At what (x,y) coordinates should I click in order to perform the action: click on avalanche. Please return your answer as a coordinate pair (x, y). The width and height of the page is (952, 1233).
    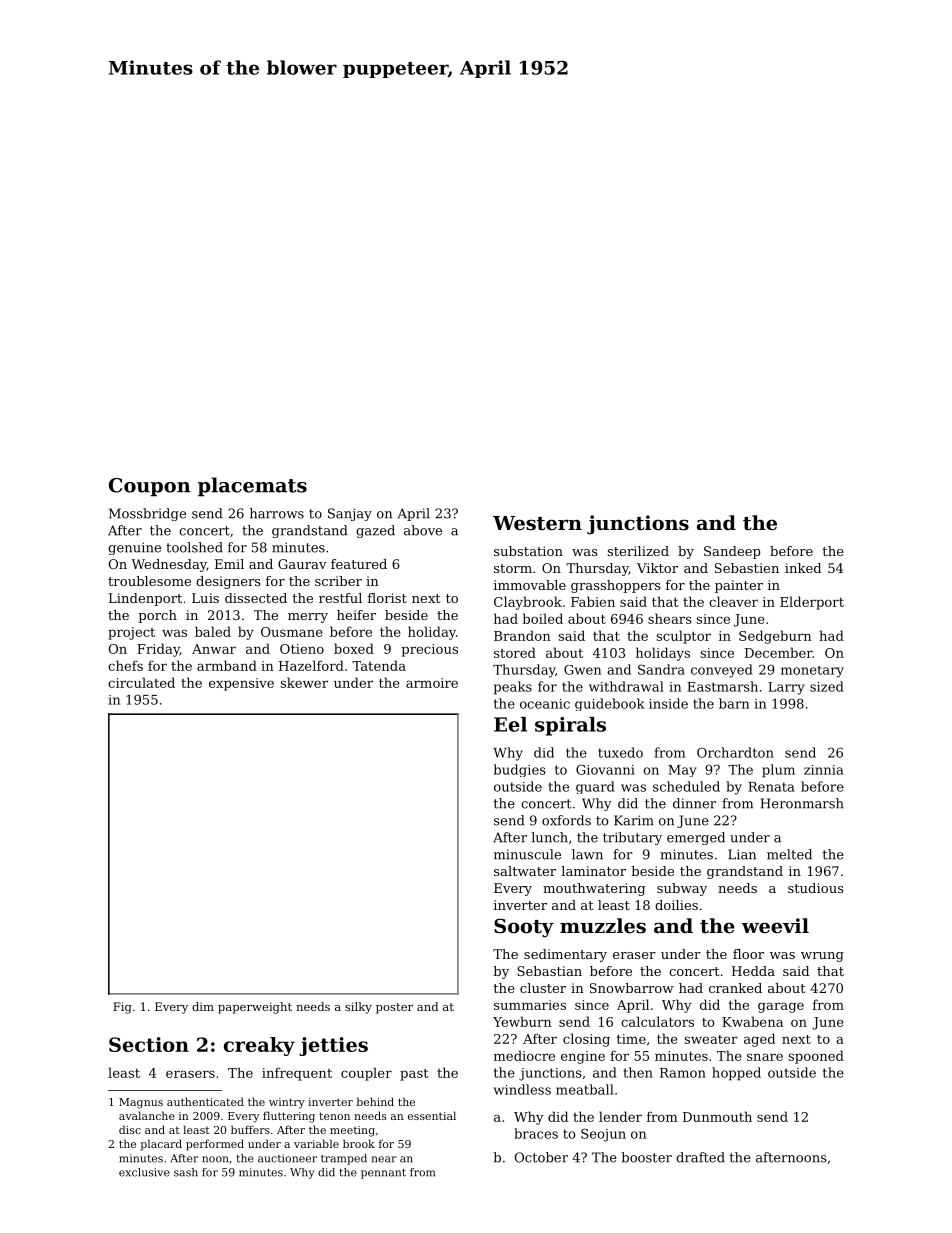
    Looking at the image, I should click on (147, 1115).
